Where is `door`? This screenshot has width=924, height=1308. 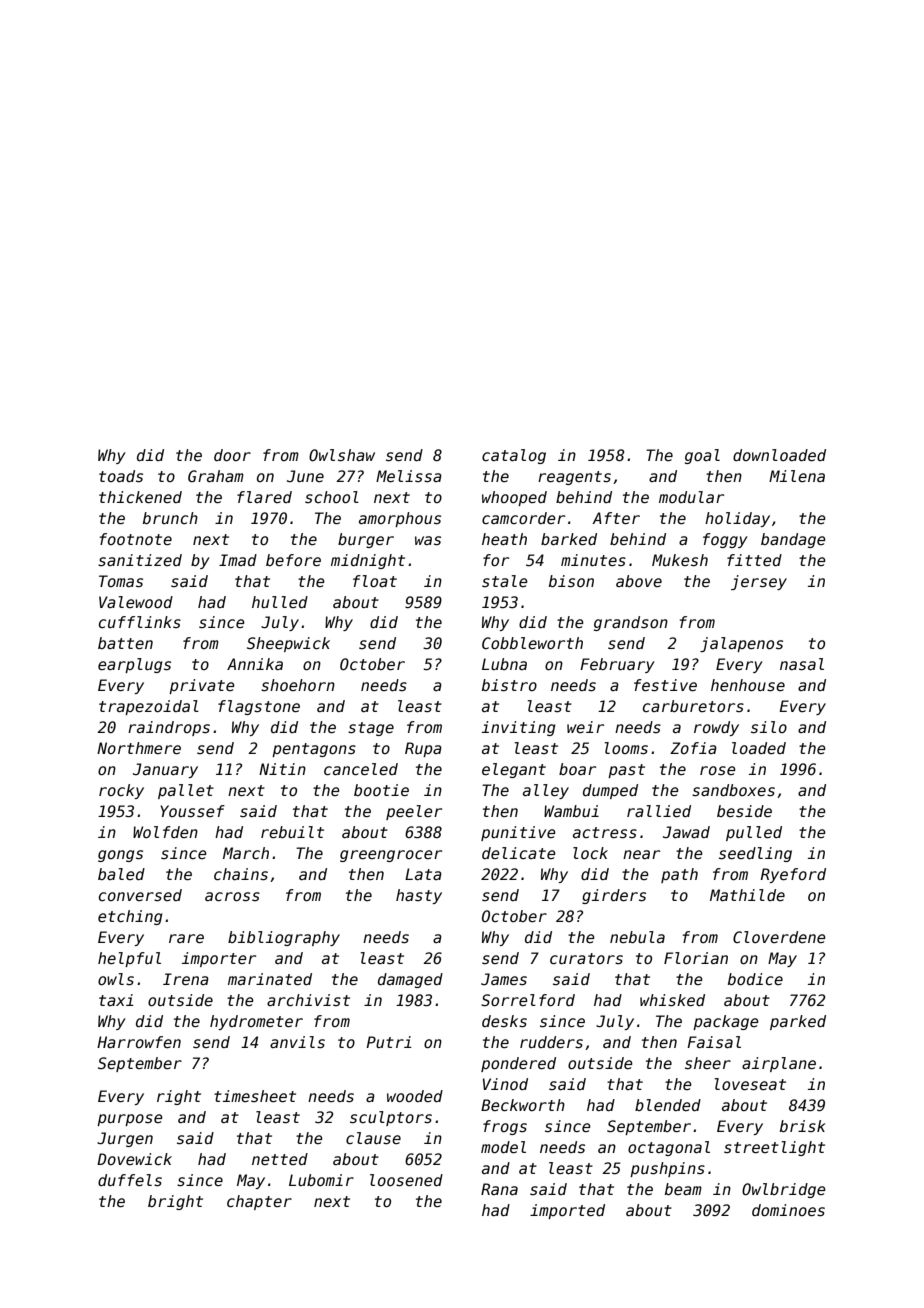 door is located at coordinates (232, 455).
